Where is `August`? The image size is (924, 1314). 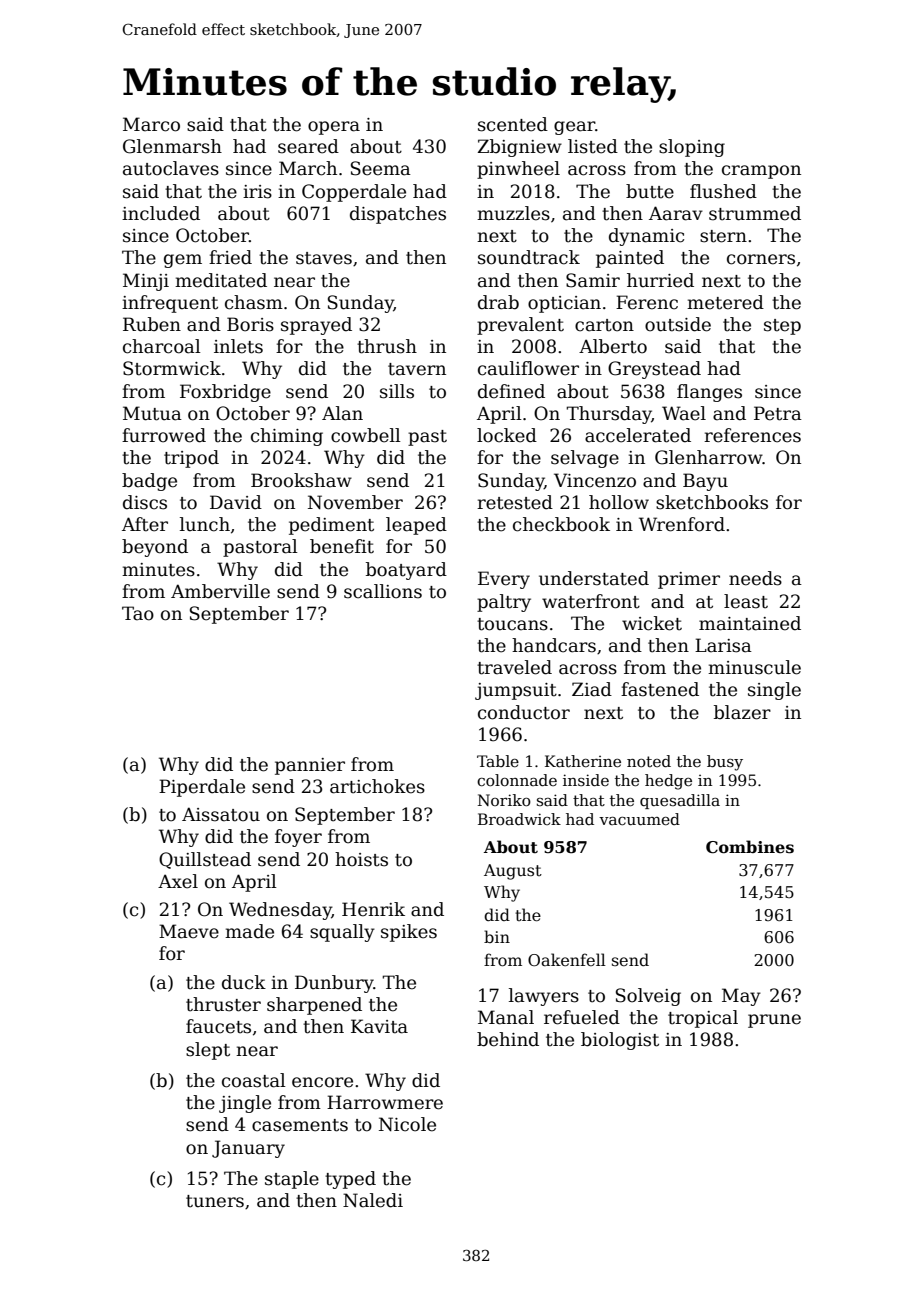
August is located at coordinates (513, 872).
